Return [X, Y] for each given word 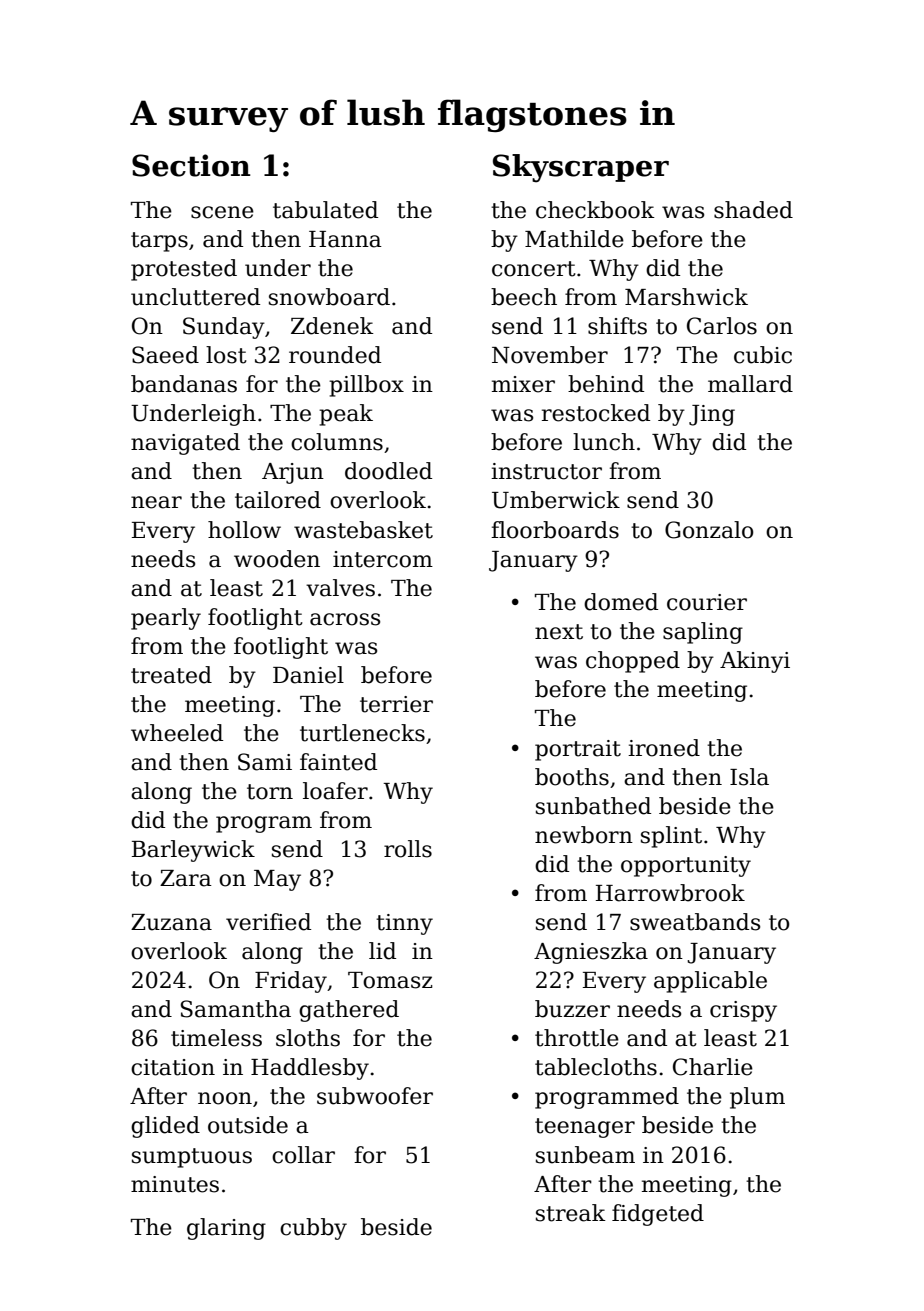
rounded [335, 355]
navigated [185, 444]
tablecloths [596, 1067]
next [559, 632]
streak [571, 1213]
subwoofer [375, 1096]
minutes [175, 1184]
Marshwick [686, 297]
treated [171, 675]
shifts [617, 326]
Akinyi [755, 662]
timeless [216, 1038]
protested [184, 270]
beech [524, 297]
